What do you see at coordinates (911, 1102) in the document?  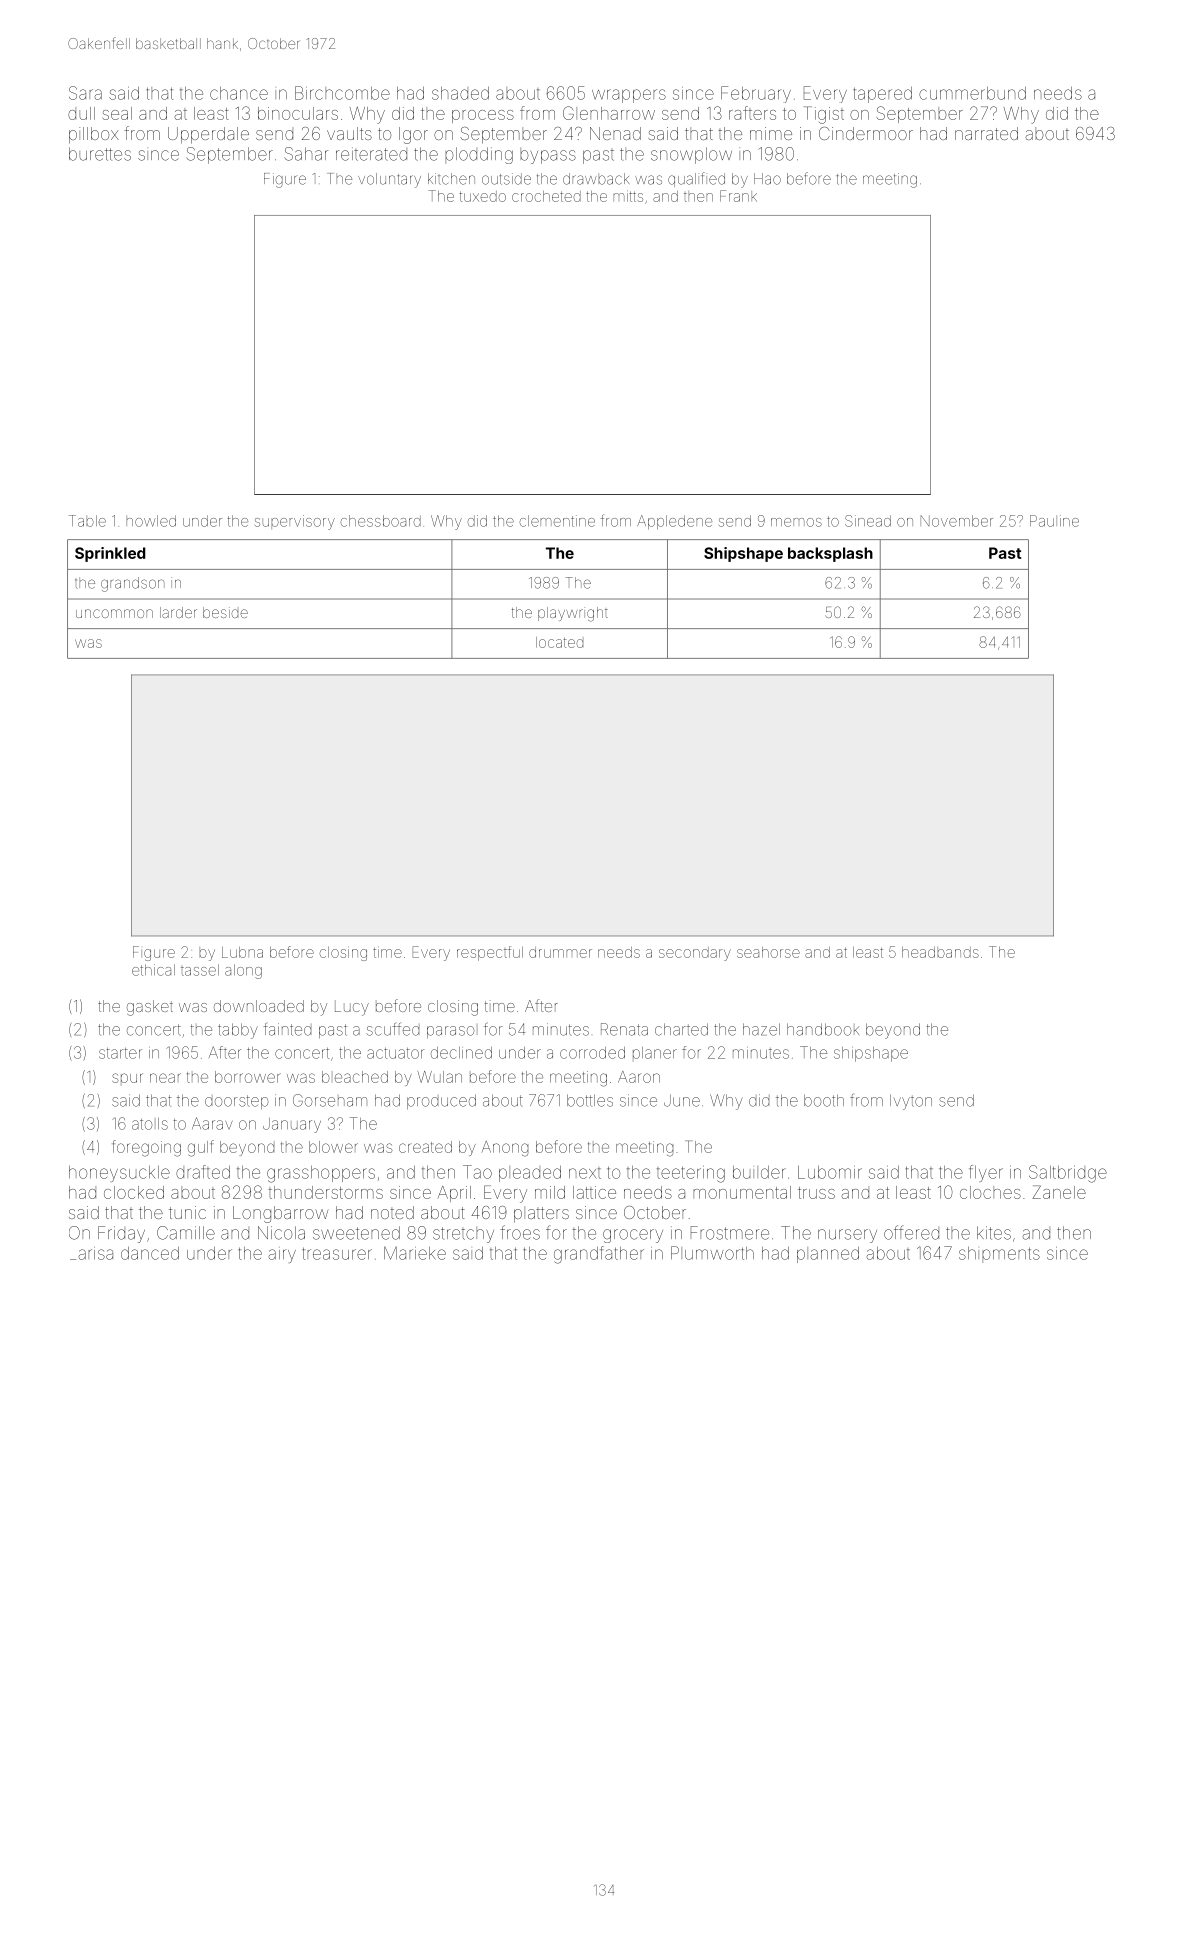 I see `Ivyton` at bounding box center [911, 1102].
